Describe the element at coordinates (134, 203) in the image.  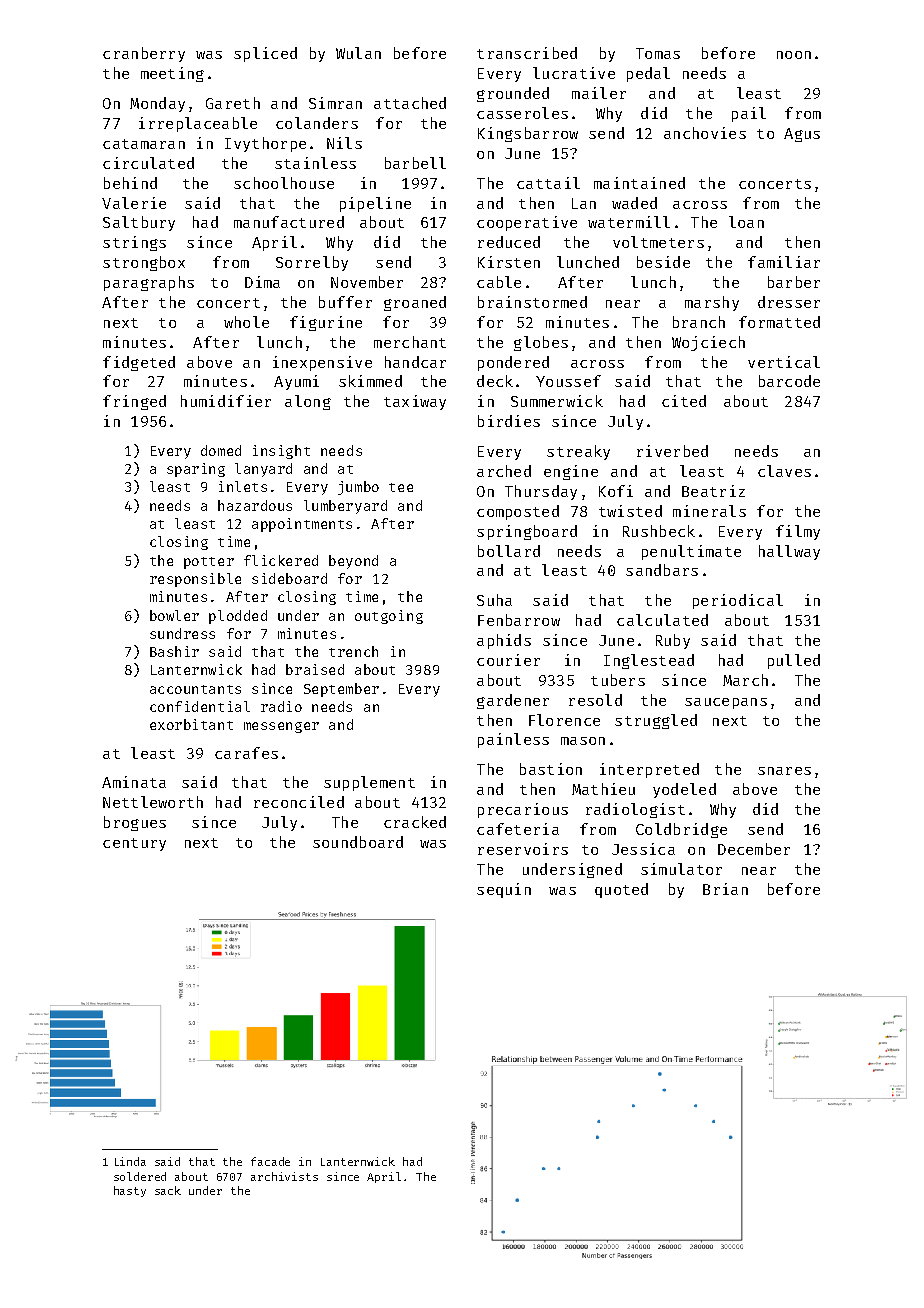
I see `Valerie` at that location.
